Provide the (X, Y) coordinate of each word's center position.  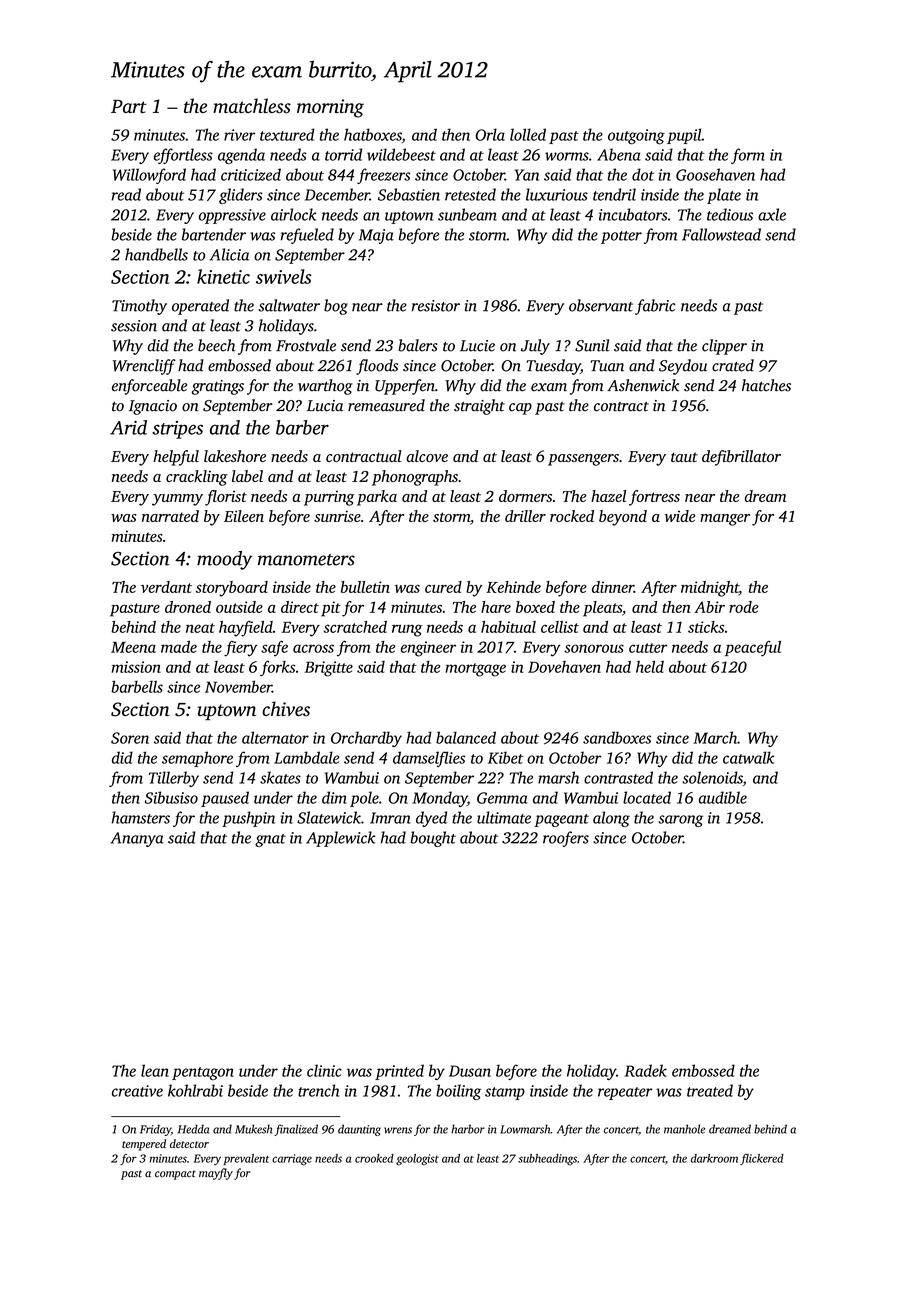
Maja (376, 236)
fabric (655, 307)
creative (137, 1091)
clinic (324, 1070)
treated (710, 1090)
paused (225, 799)
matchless (252, 106)
